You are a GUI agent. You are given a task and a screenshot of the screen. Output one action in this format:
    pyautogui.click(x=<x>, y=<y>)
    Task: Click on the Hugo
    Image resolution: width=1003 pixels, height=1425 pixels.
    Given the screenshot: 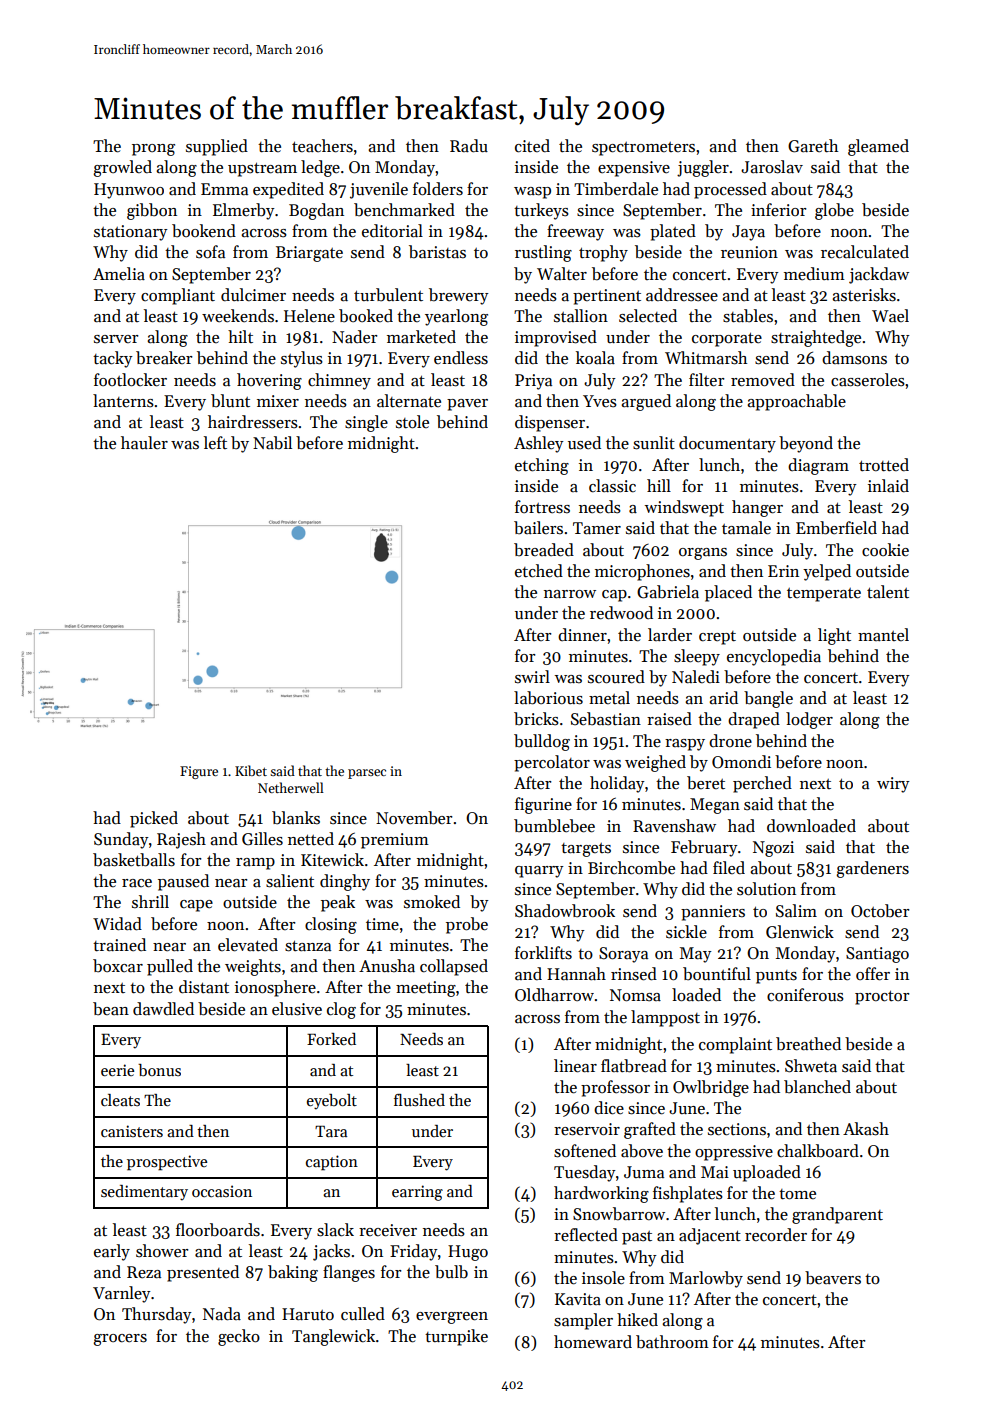 What is the action you would take?
    pyautogui.click(x=468, y=1253)
